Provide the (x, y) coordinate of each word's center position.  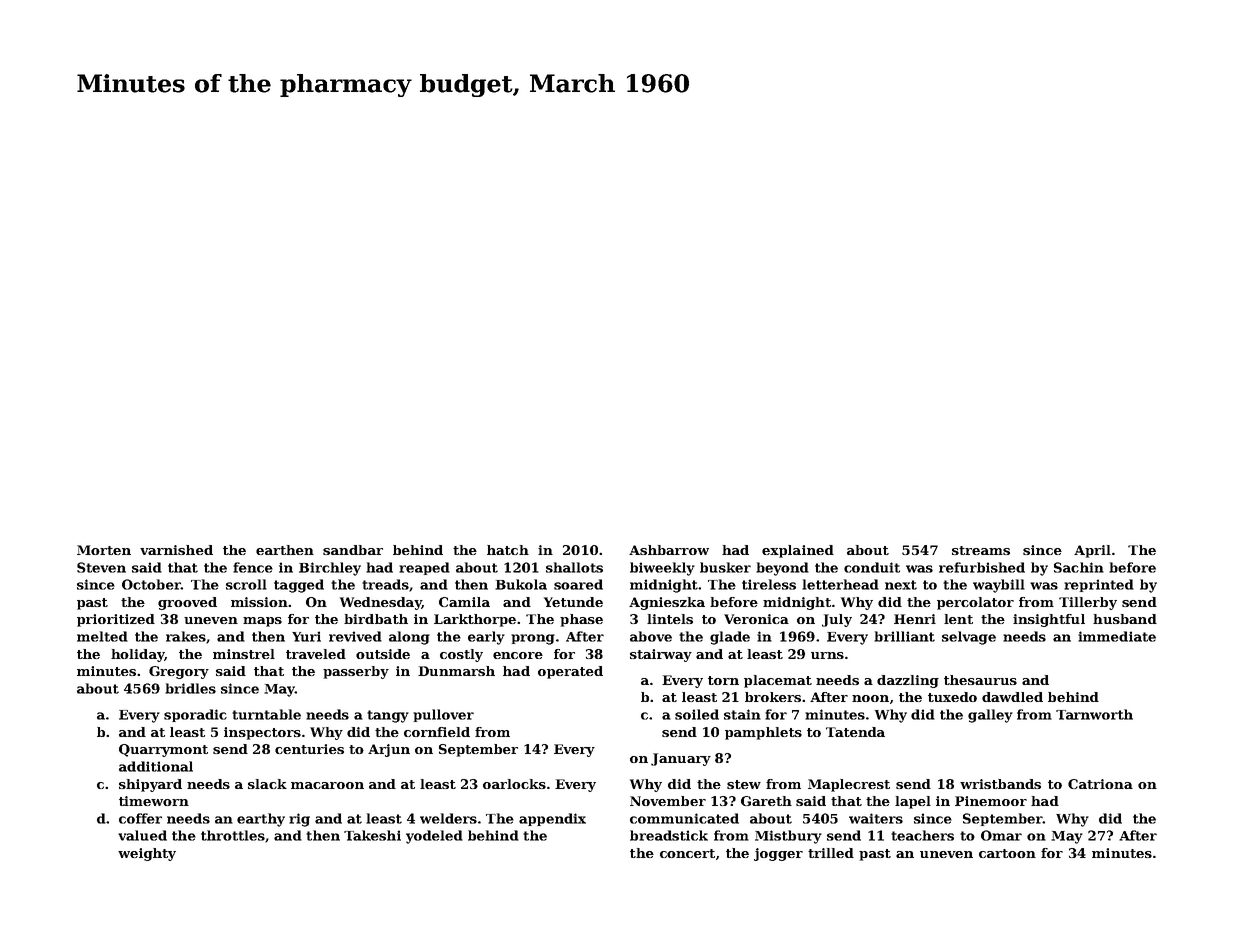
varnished (176, 550)
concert (687, 853)
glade (730, 638)
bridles (190, 688)
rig (299, 820)
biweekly (662, 569)
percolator (975, 603)
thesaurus (980, 680)
